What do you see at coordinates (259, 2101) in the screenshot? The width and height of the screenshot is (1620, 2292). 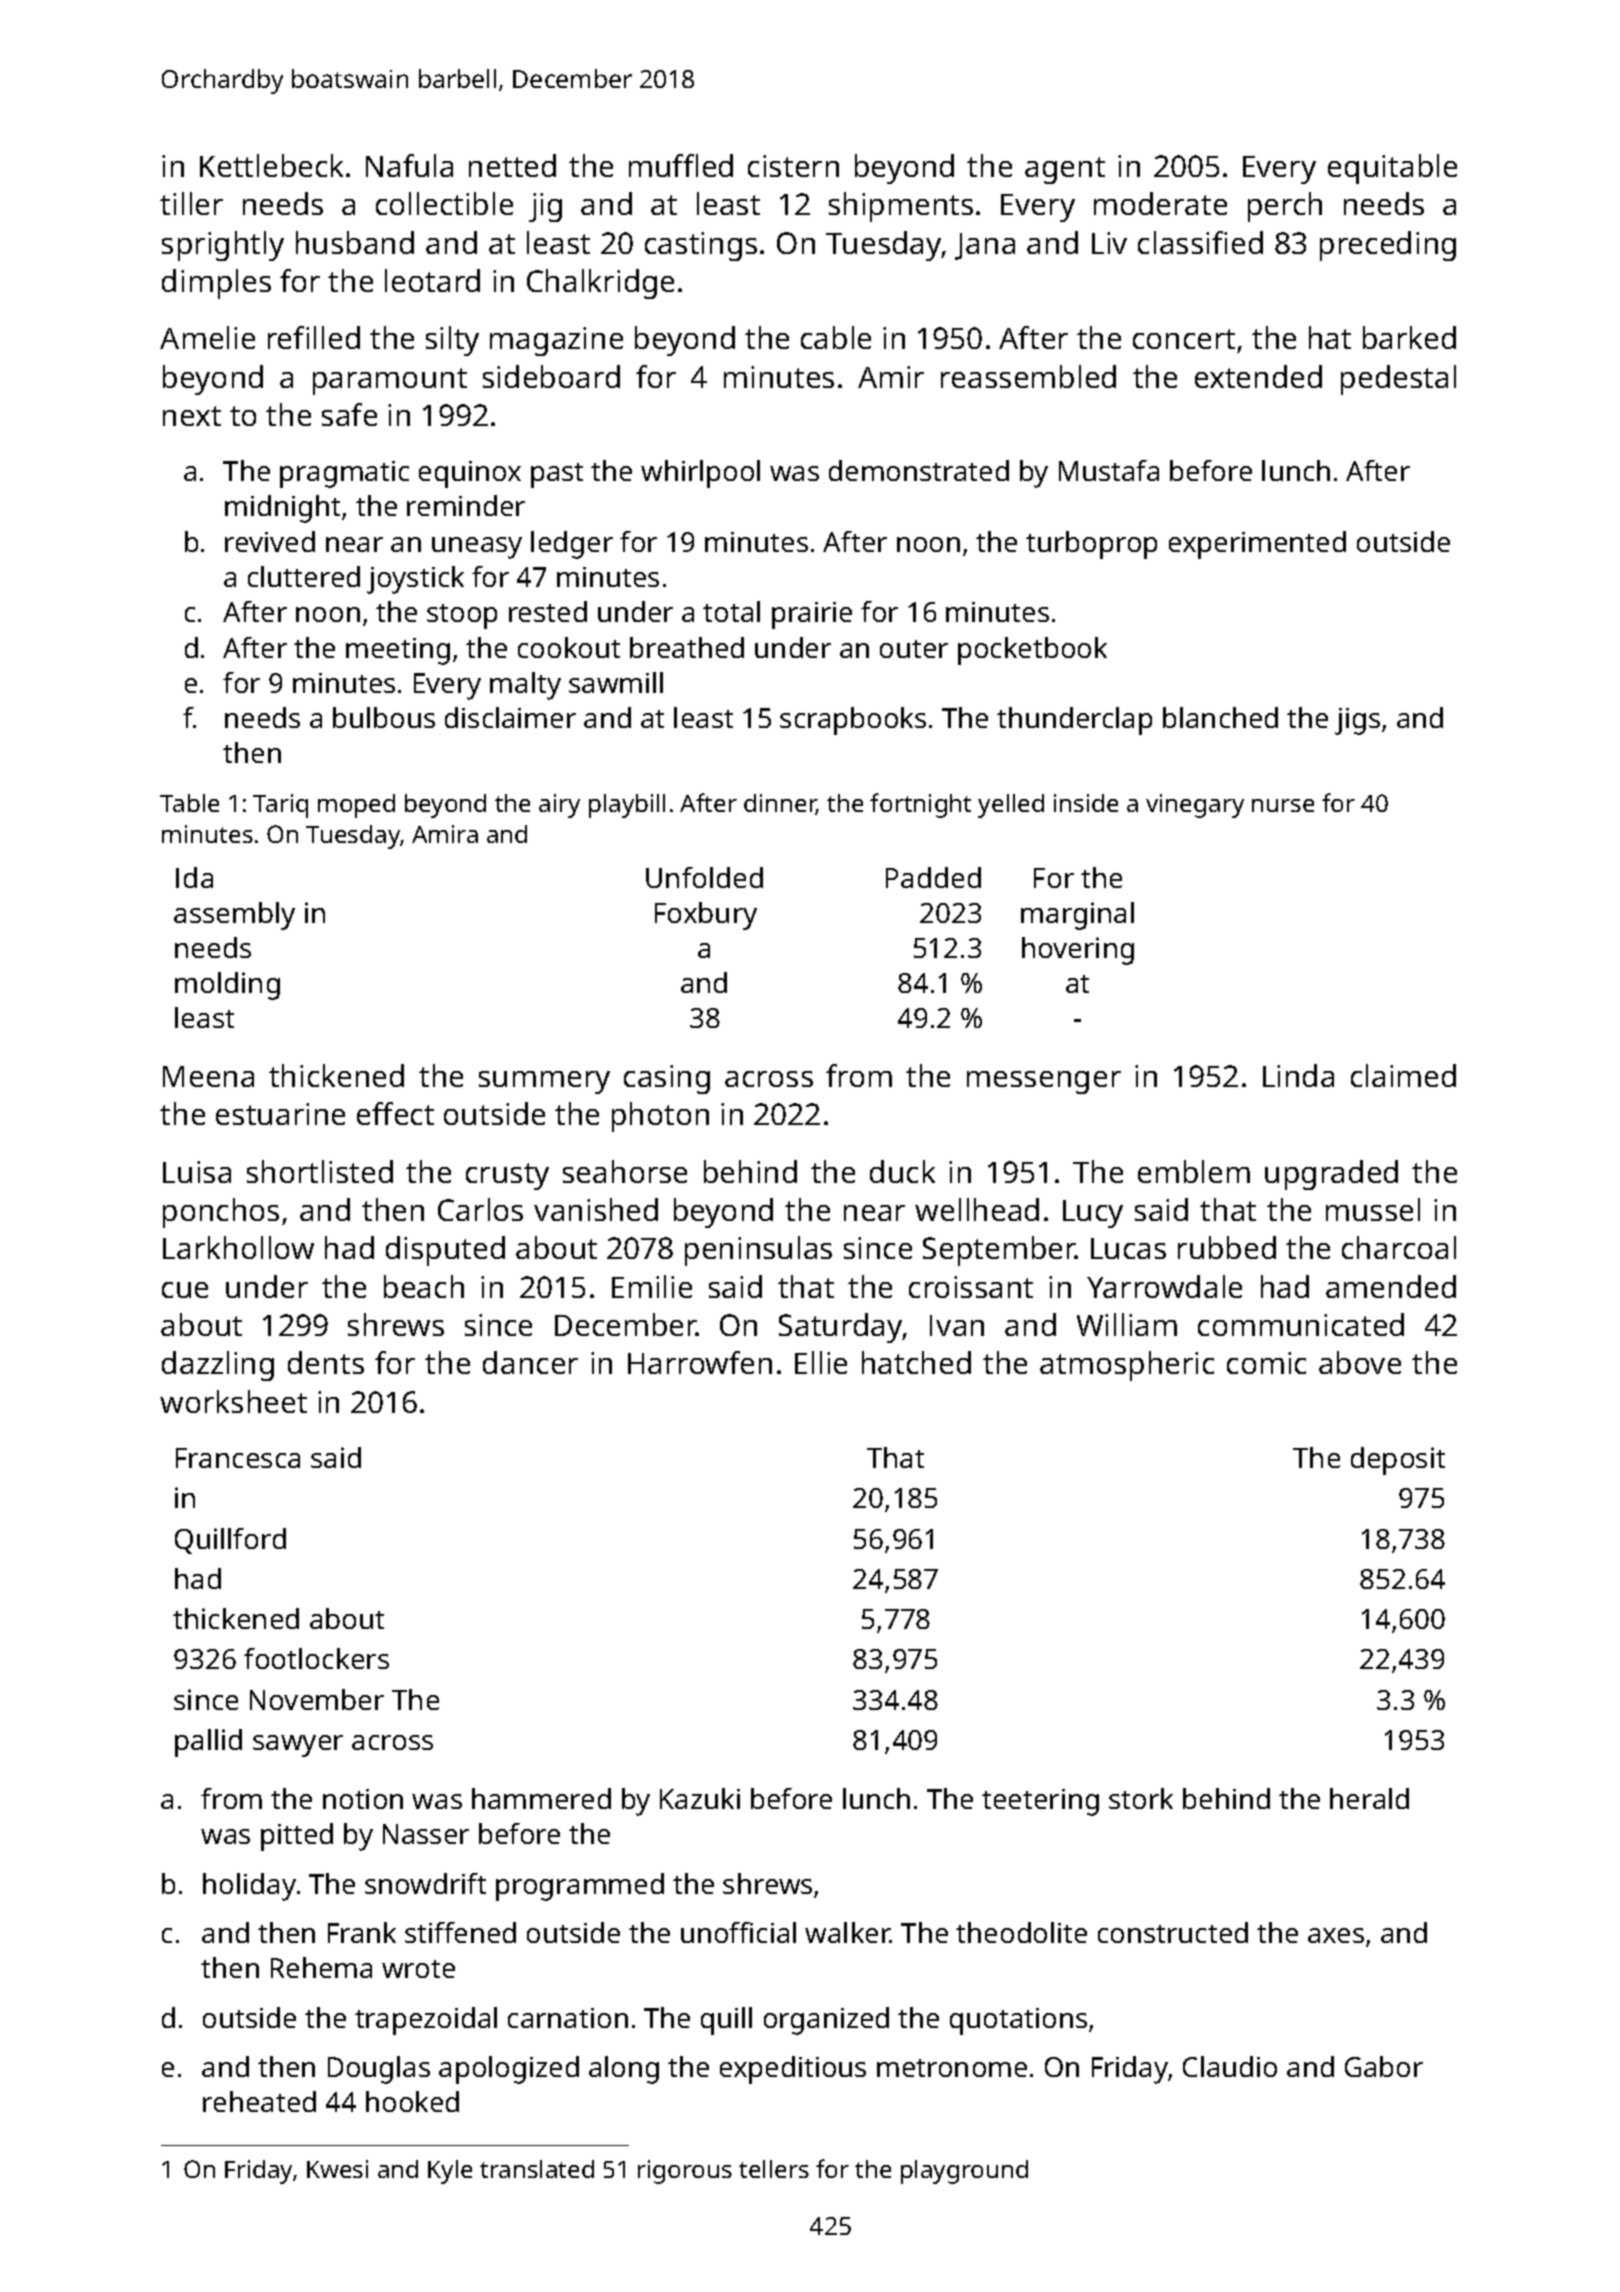 I see `reheated` at bounding box center [259, 2101].
